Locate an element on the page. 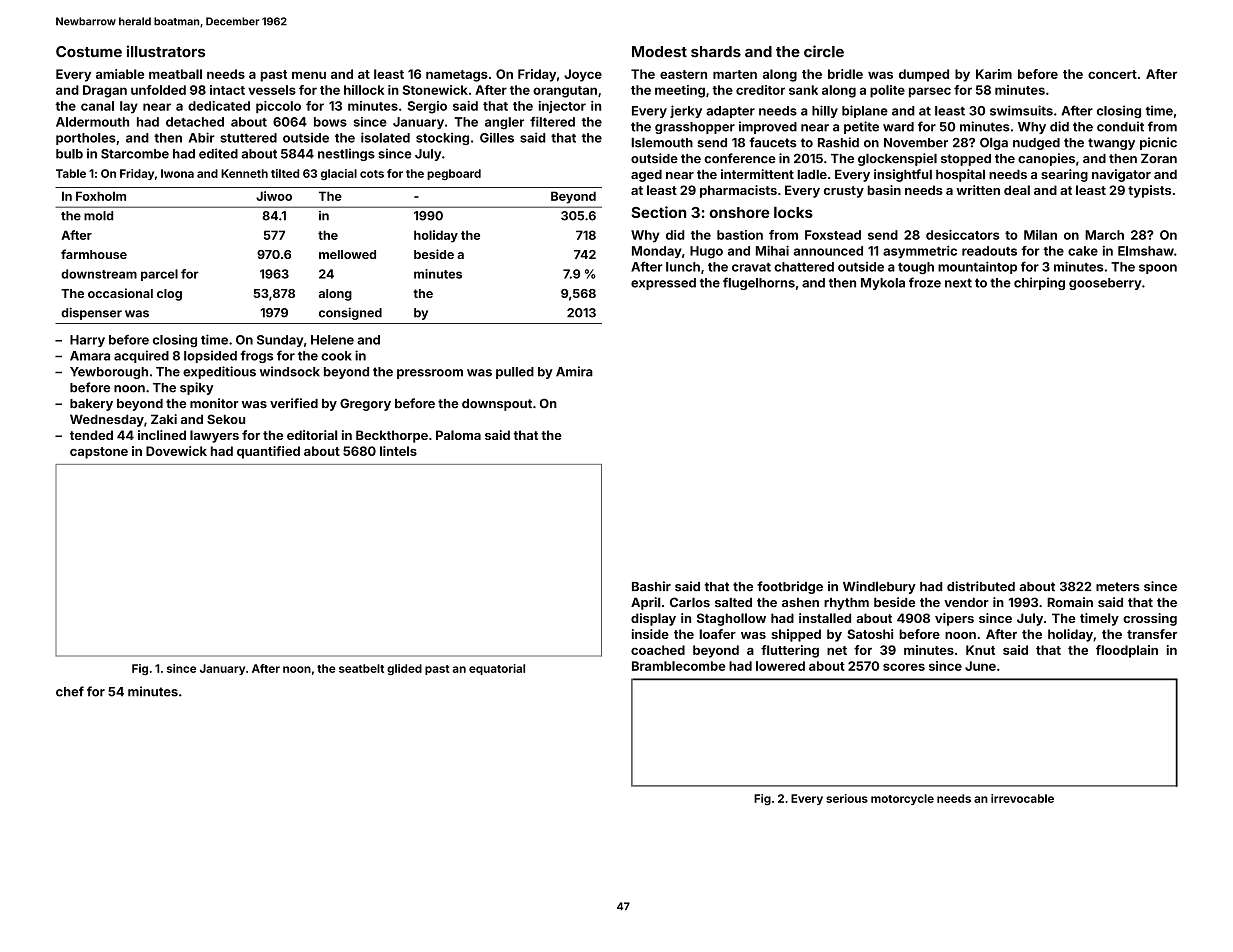 This page has width=1233, height=952. Mykola is located at coordinates (883, 284).
